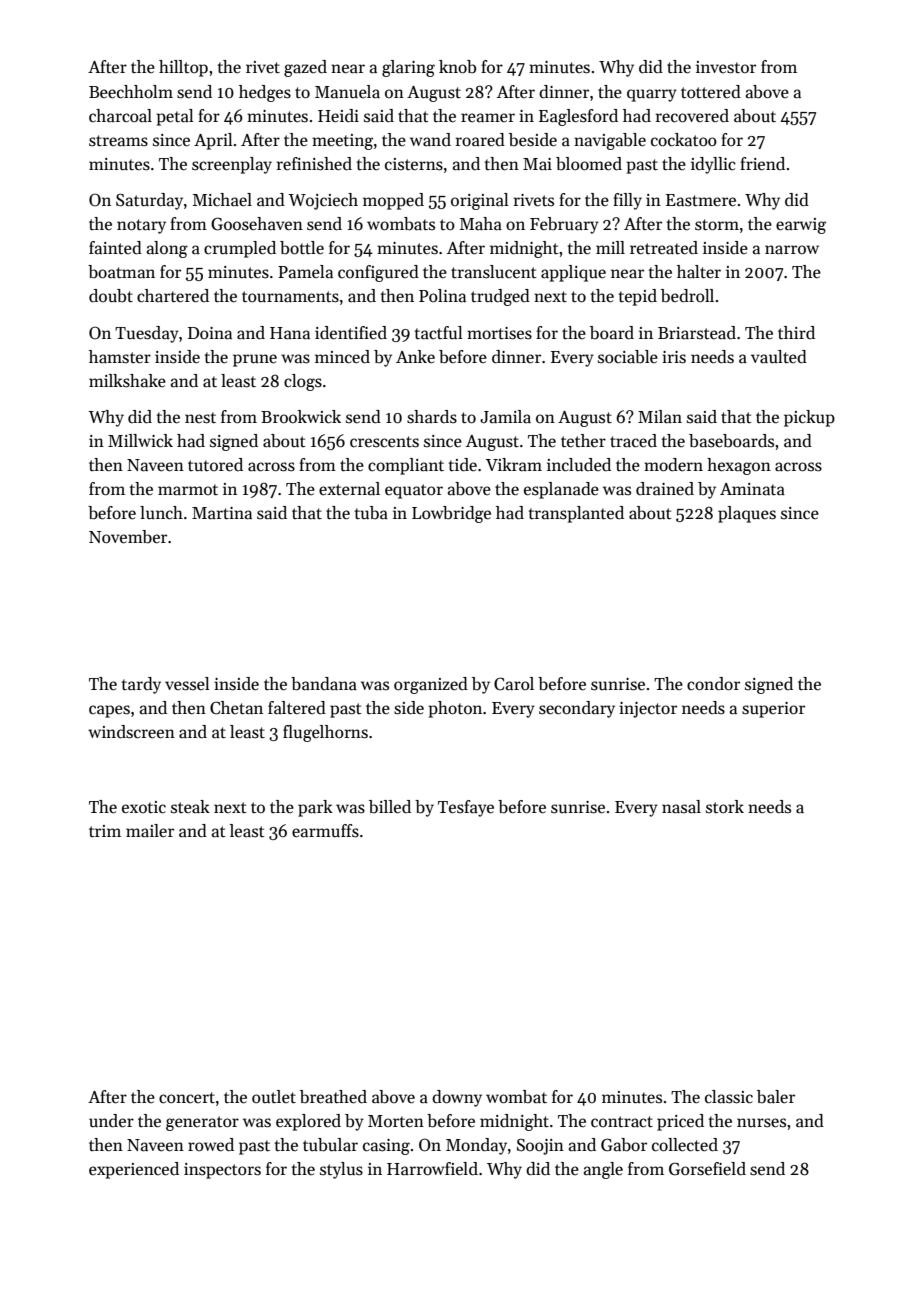 The height and width of the screenshot is (1308, 924). What do you see at coordinates (274, 1097) in the screenshot?
I see `outlet` at bounding box center [274, 1097].
